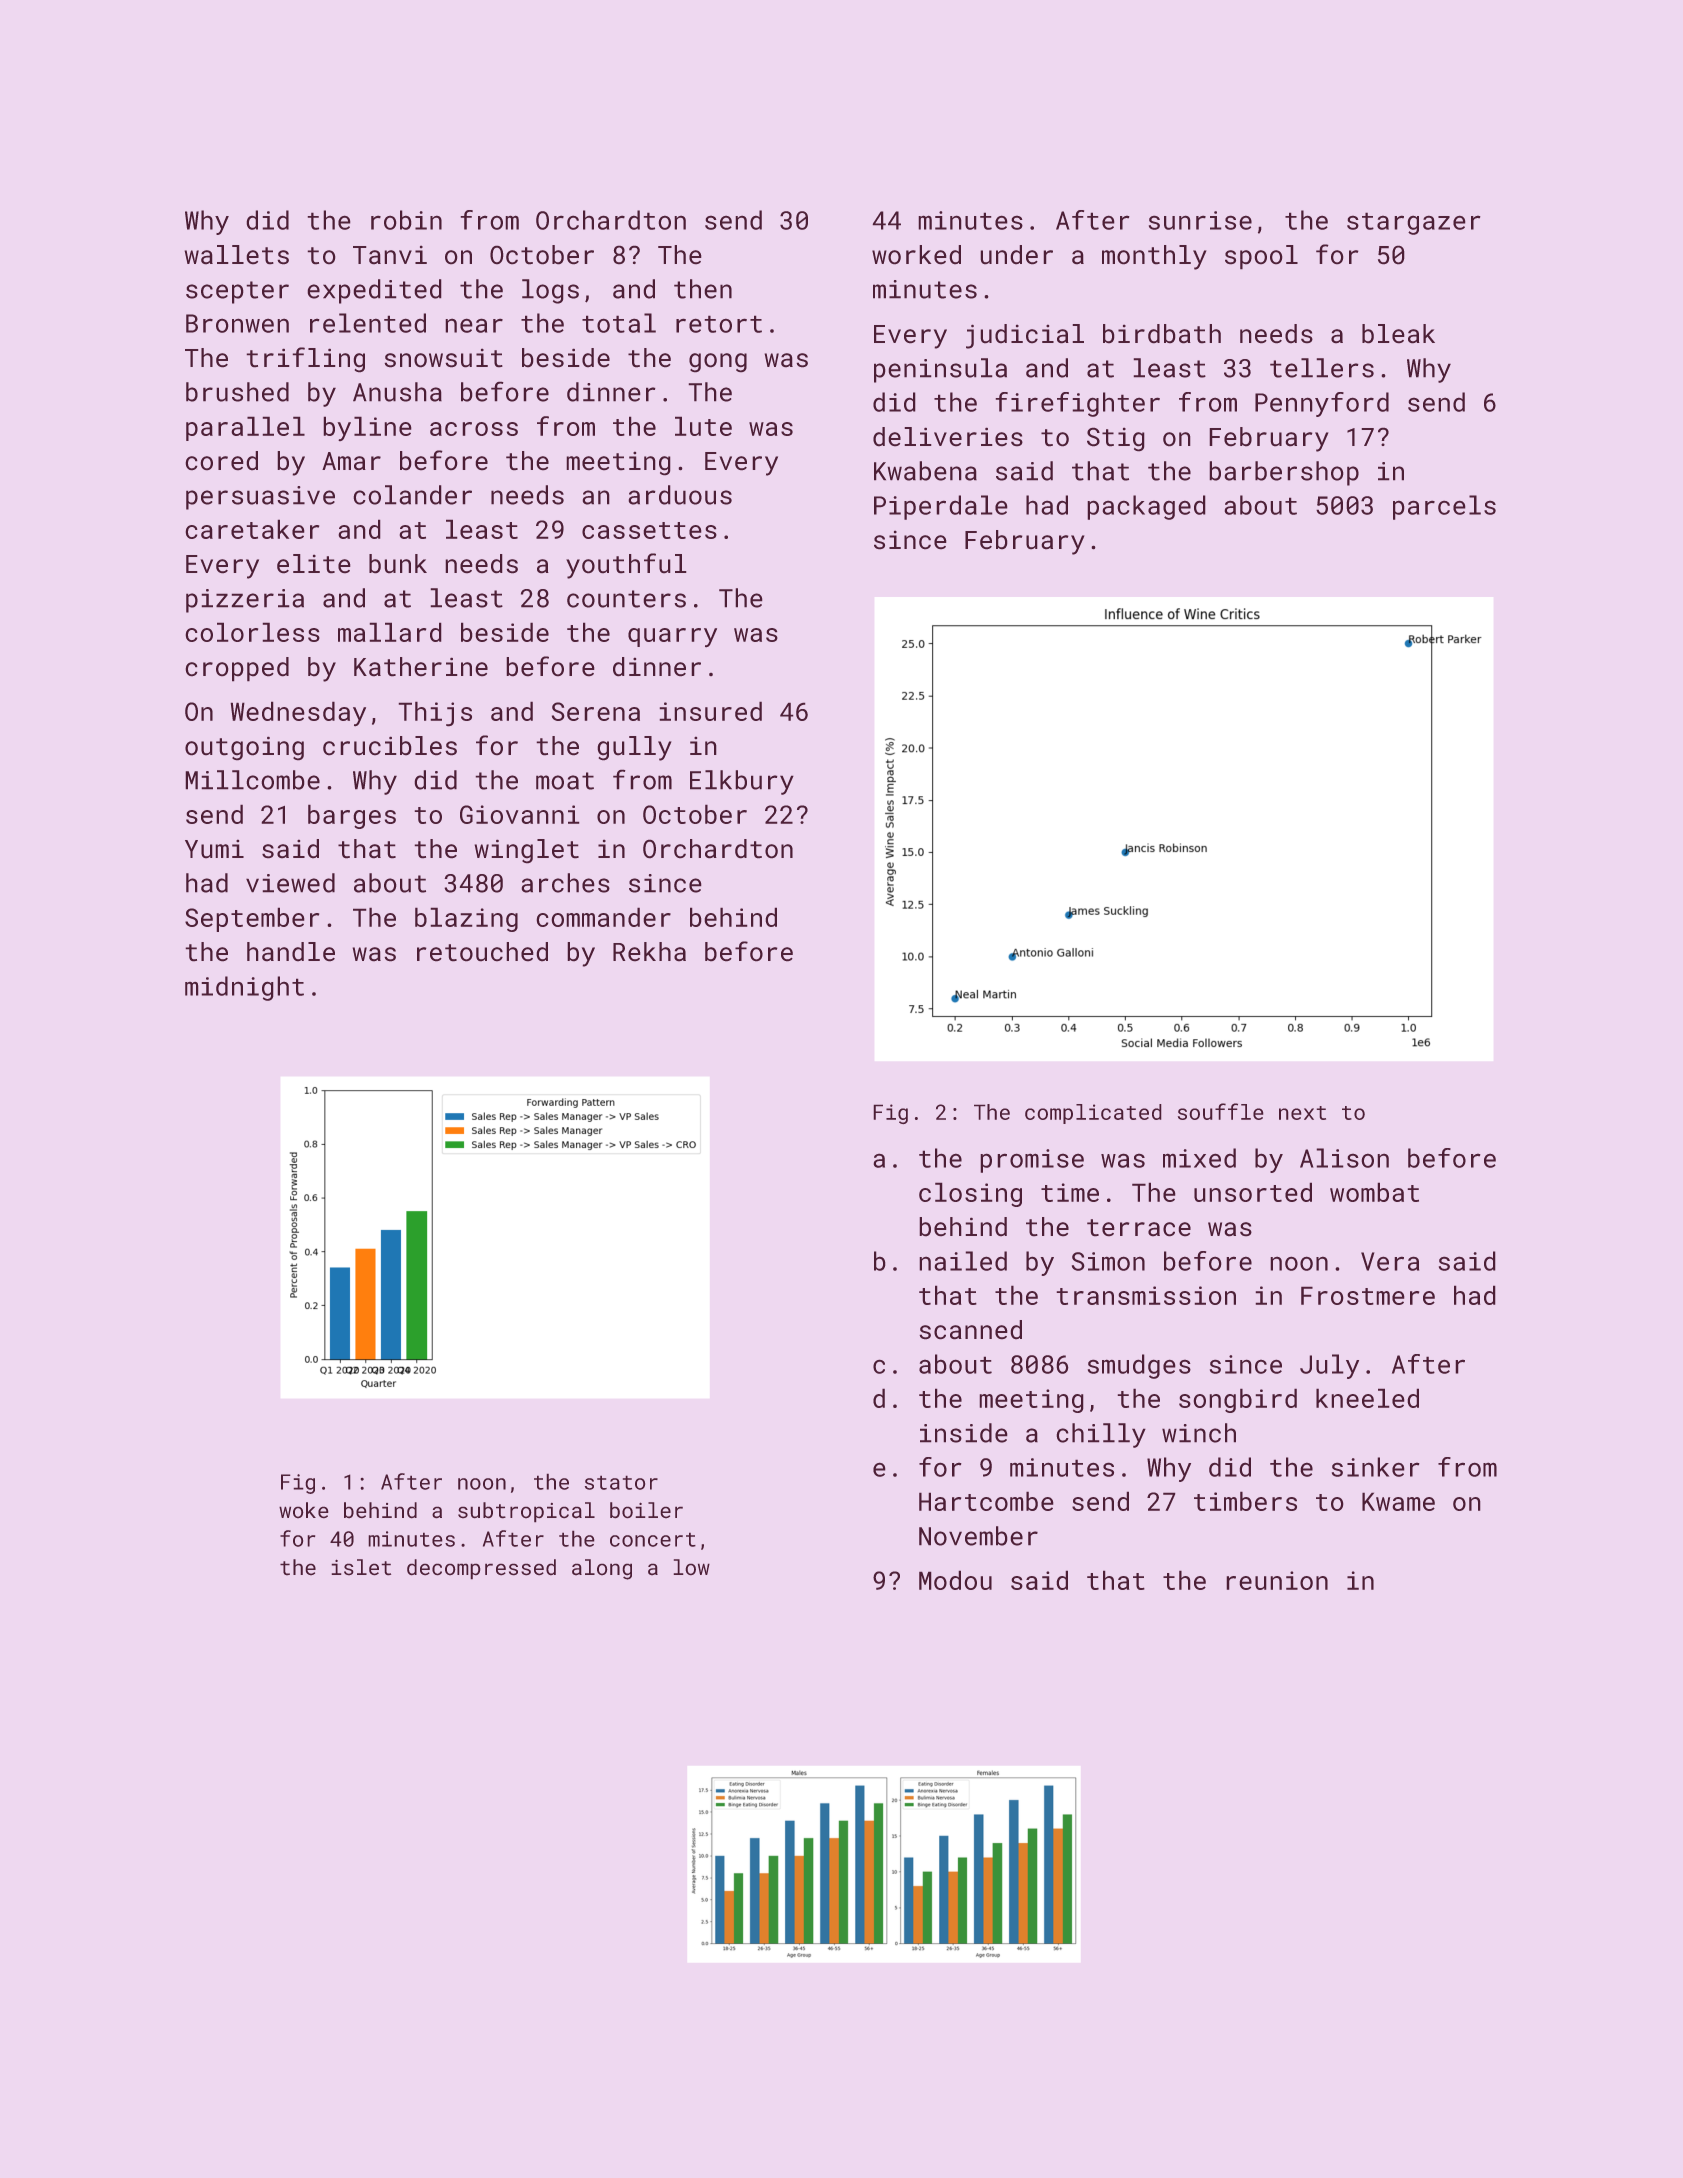 The width and height of the screenshot is (1683, 2178). I want to click on stator, so click(621, 1483).
